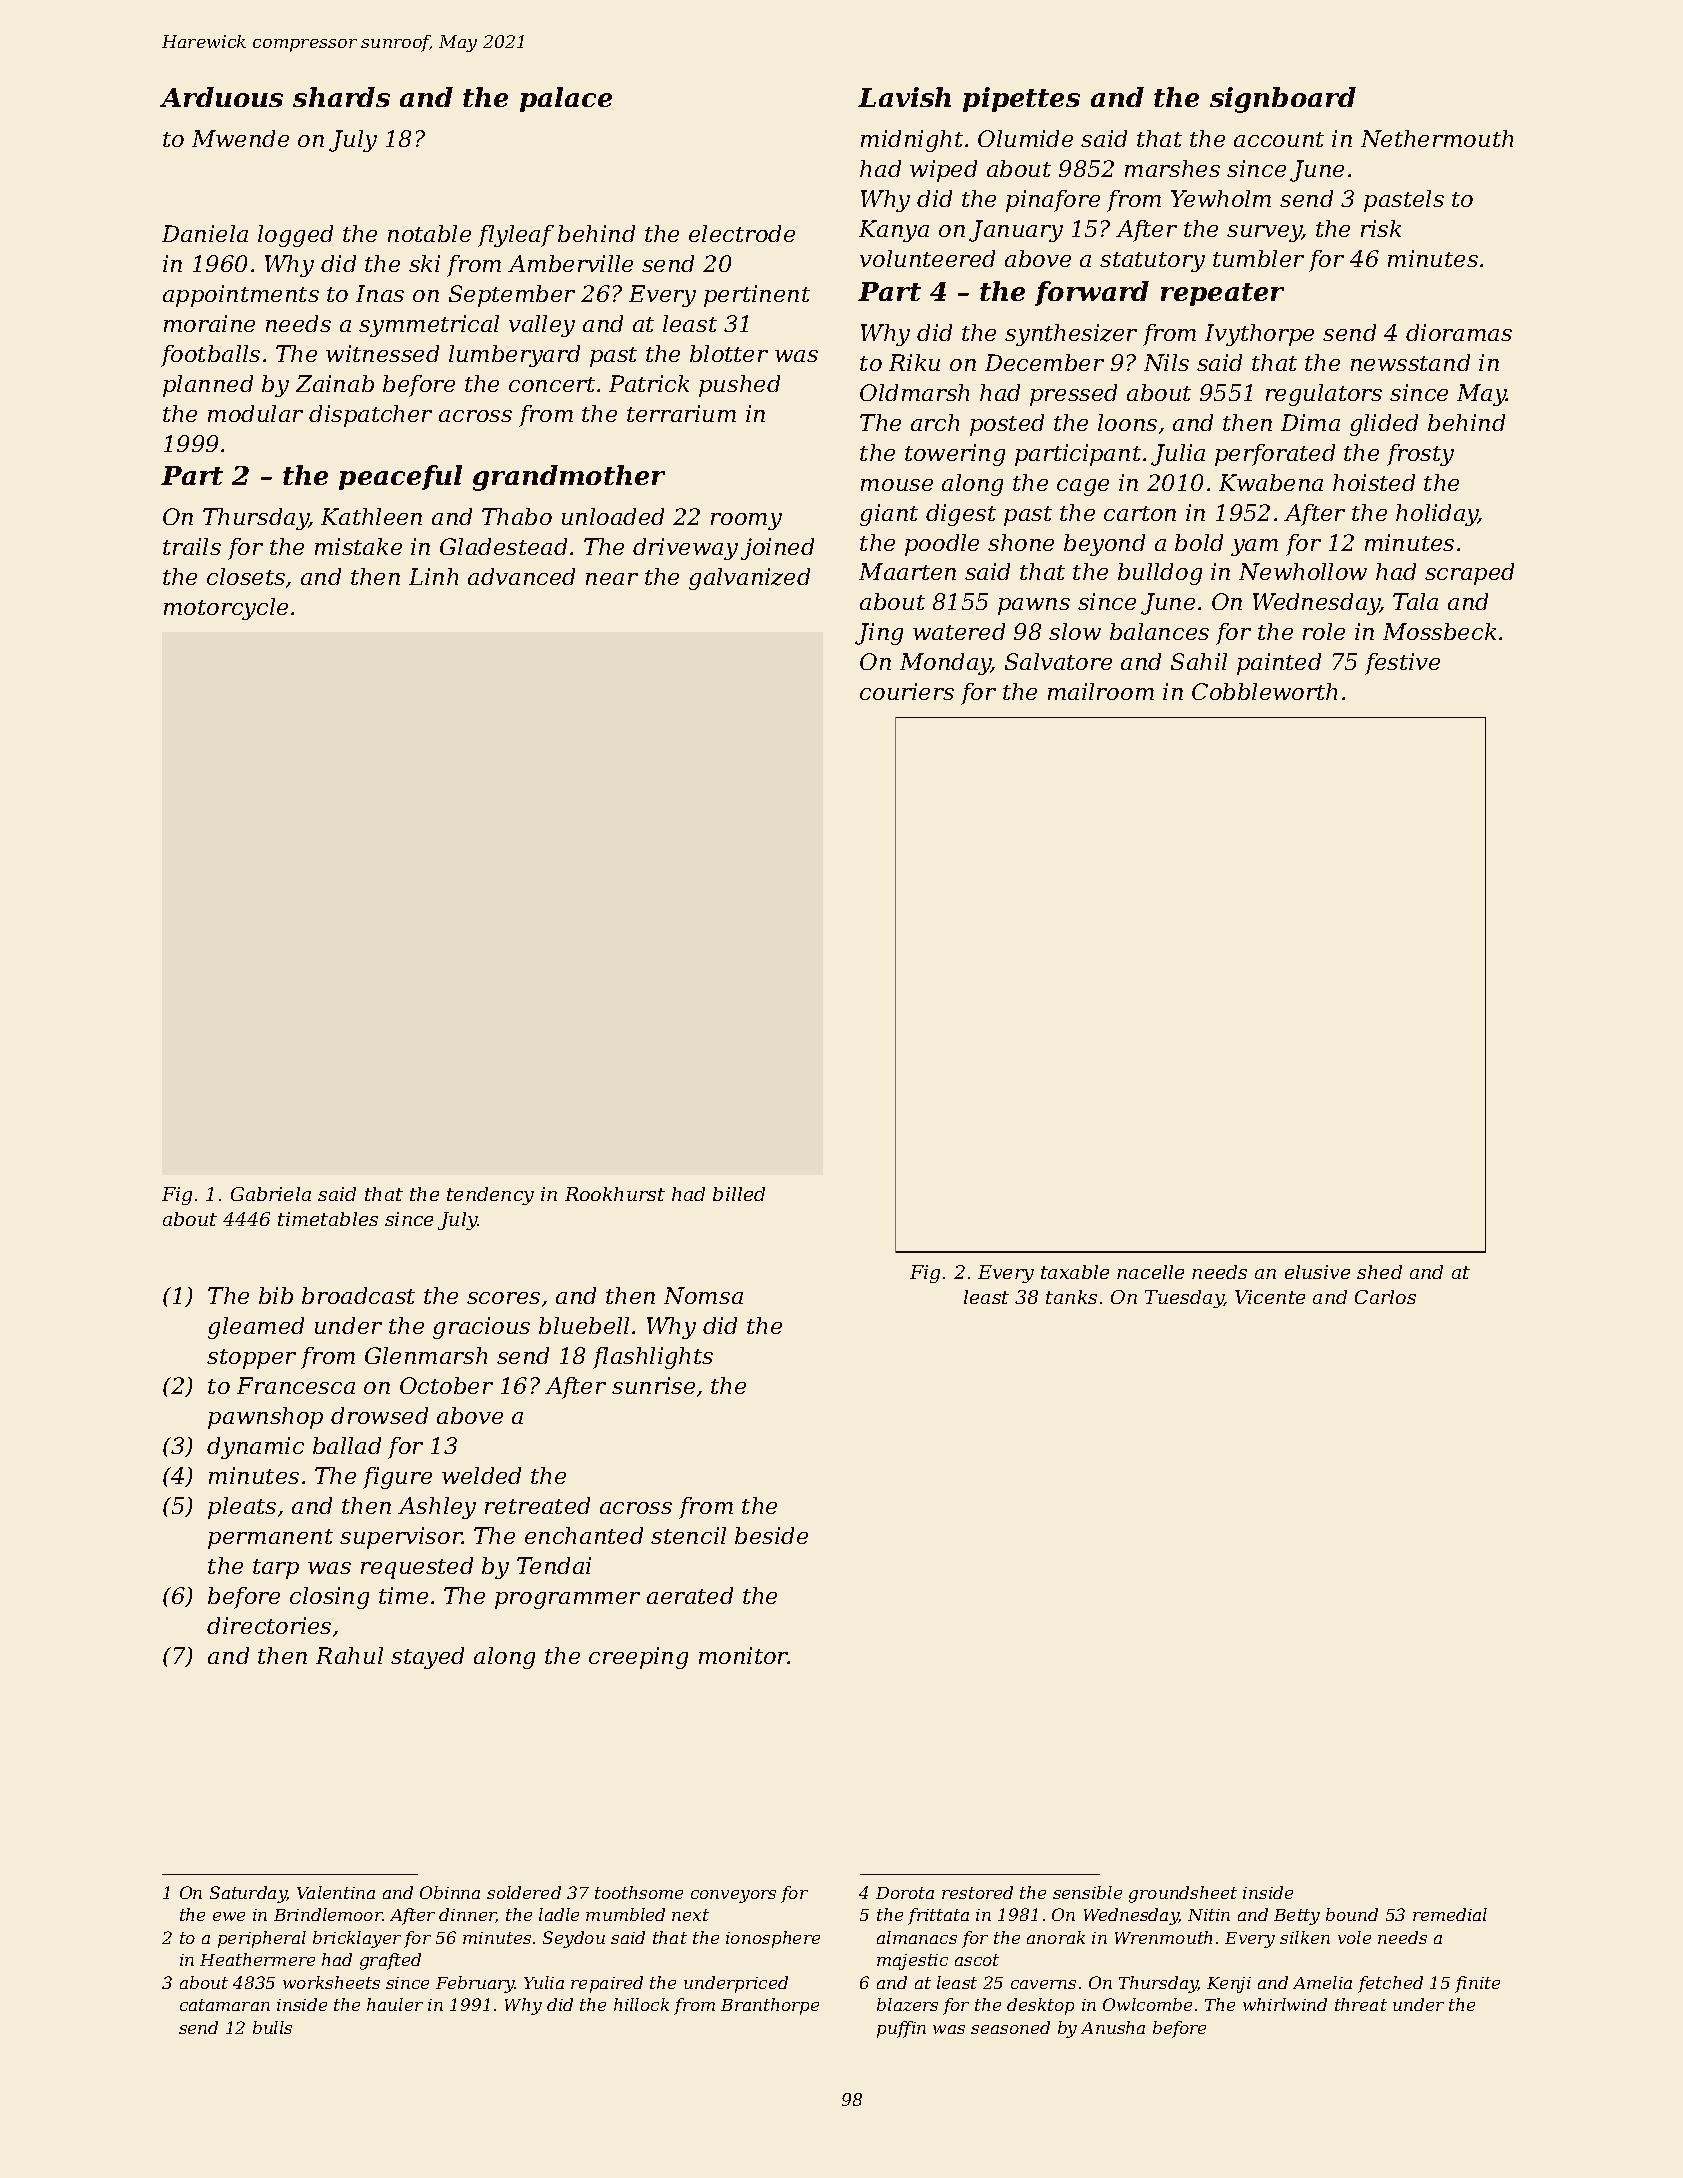 This screenshot has width=1683, height=2178. Describe the element at coordinates (904, 97) in the screenshot. I see `Lavish` at that location.
